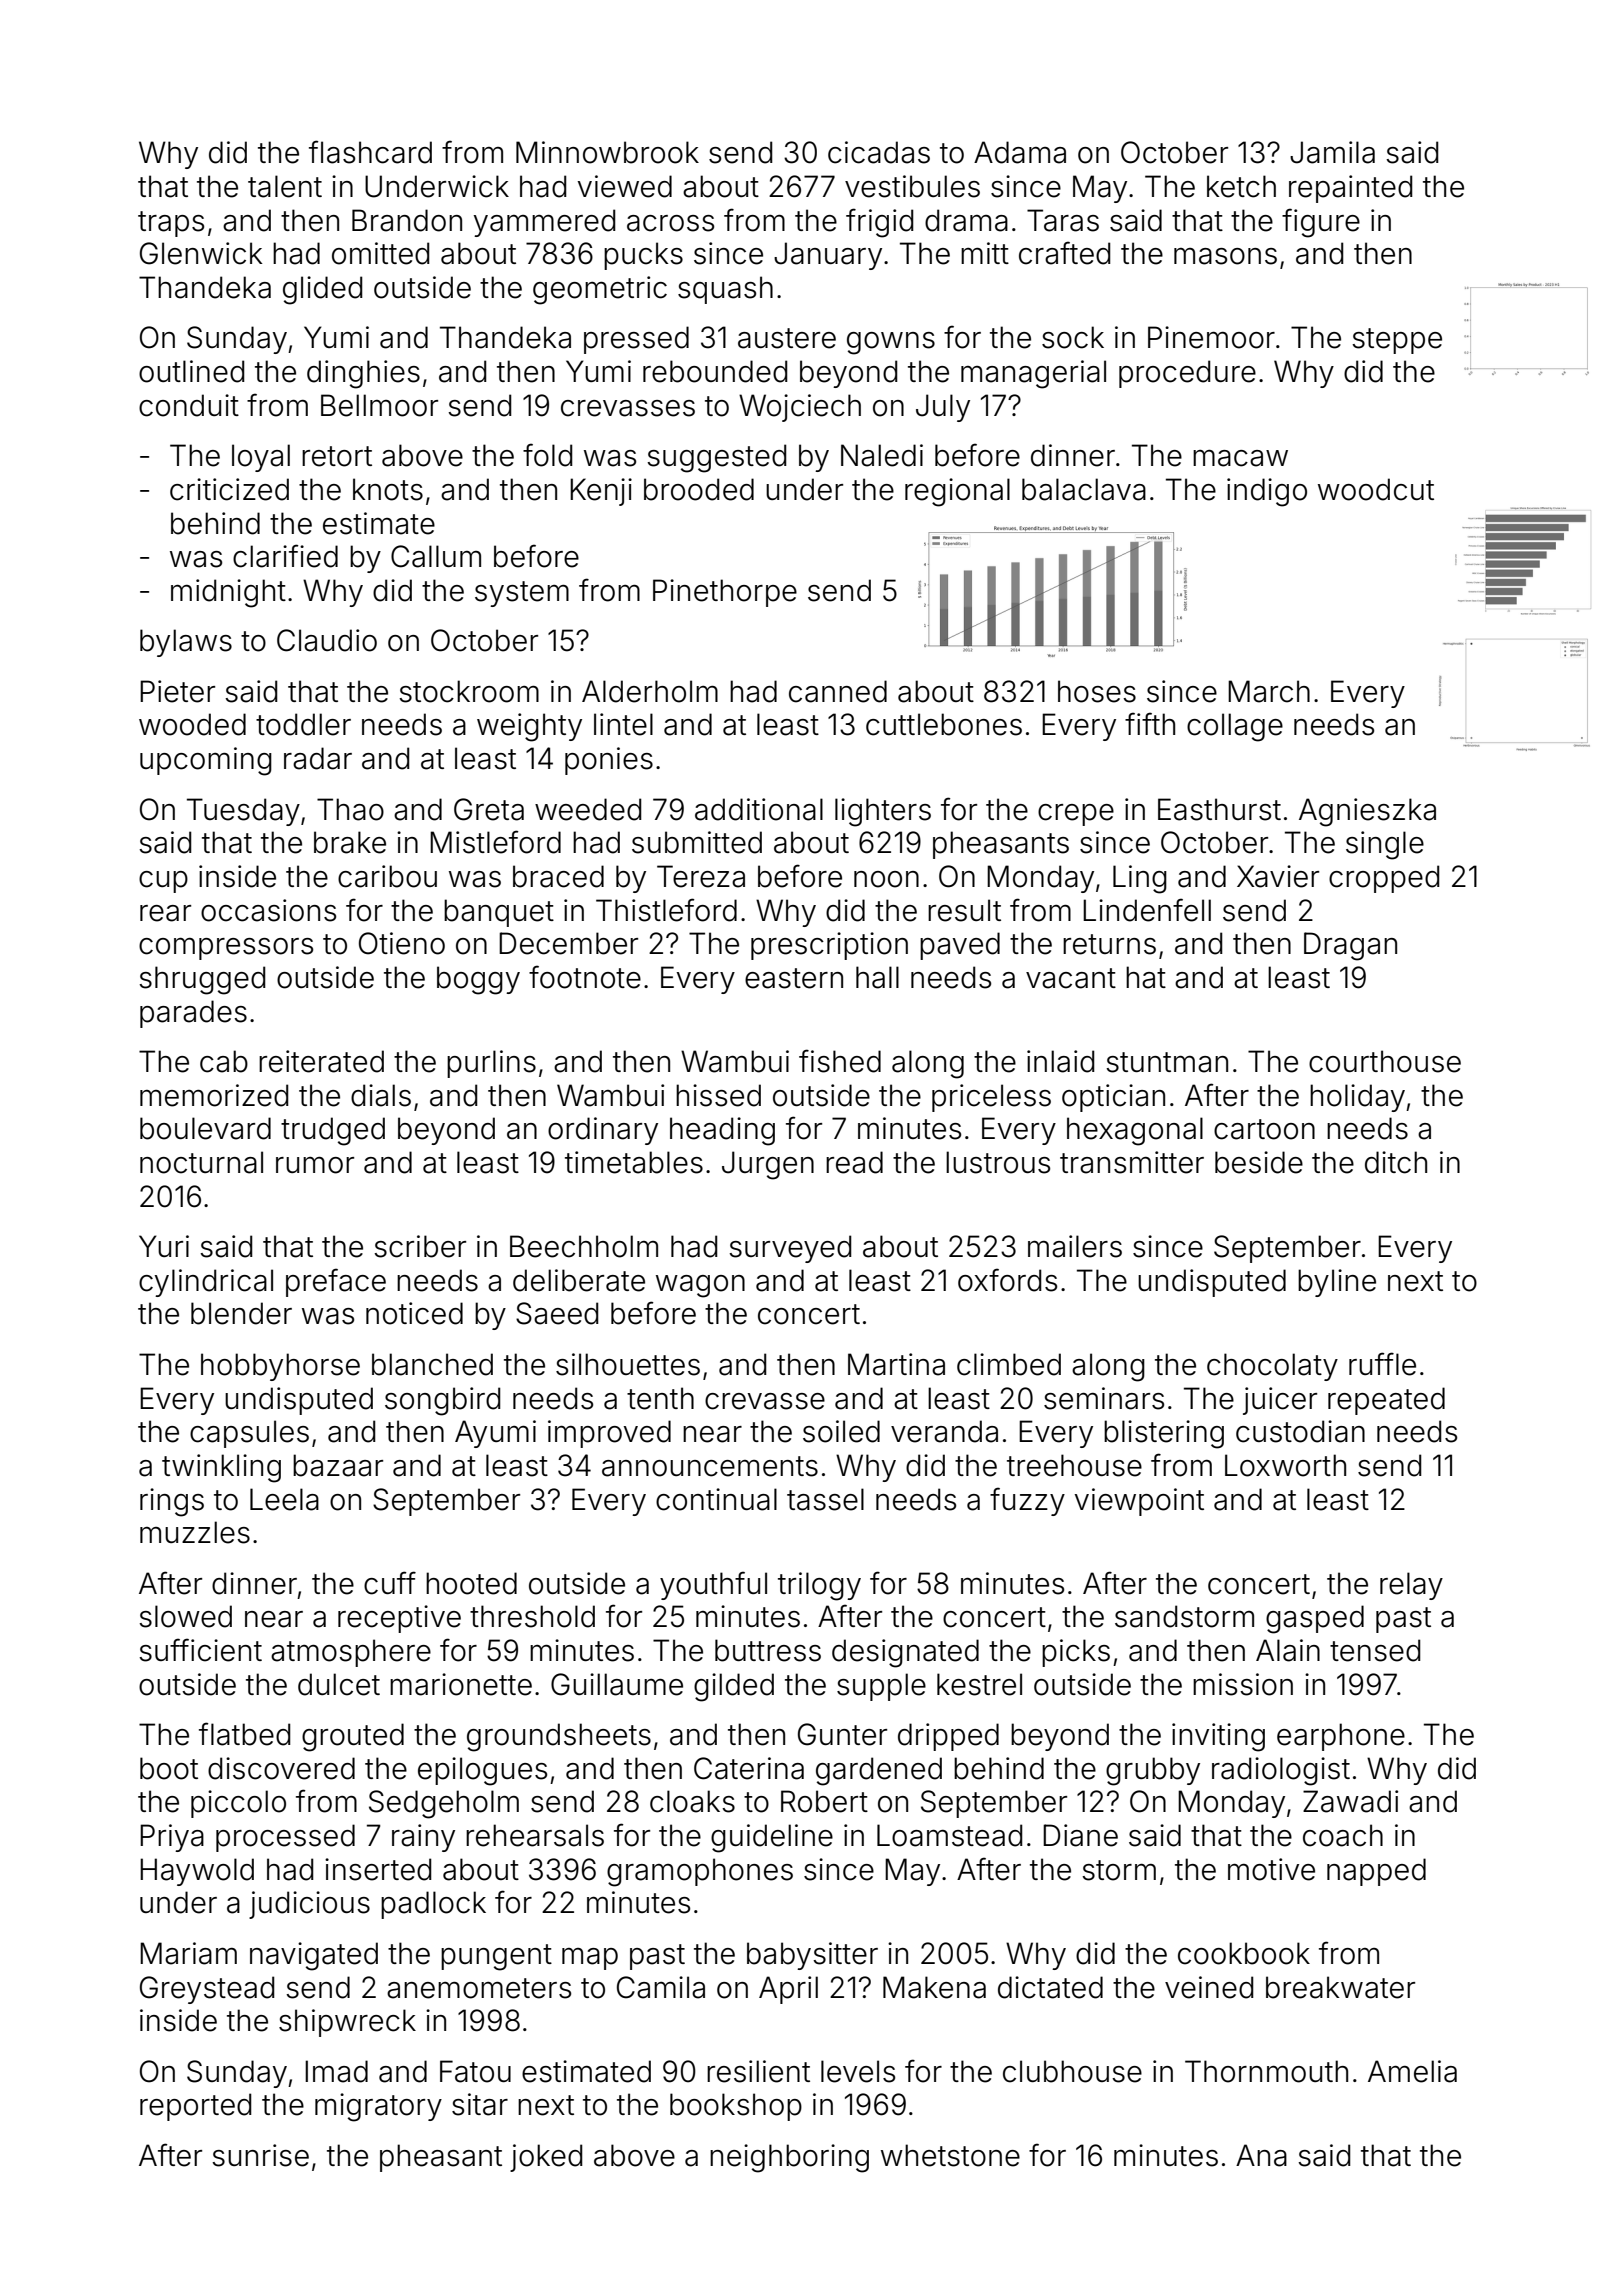  What do you see at coordinates (1241, 186) in the document?
I see `ketch` at bounding box center [1241, 186].
